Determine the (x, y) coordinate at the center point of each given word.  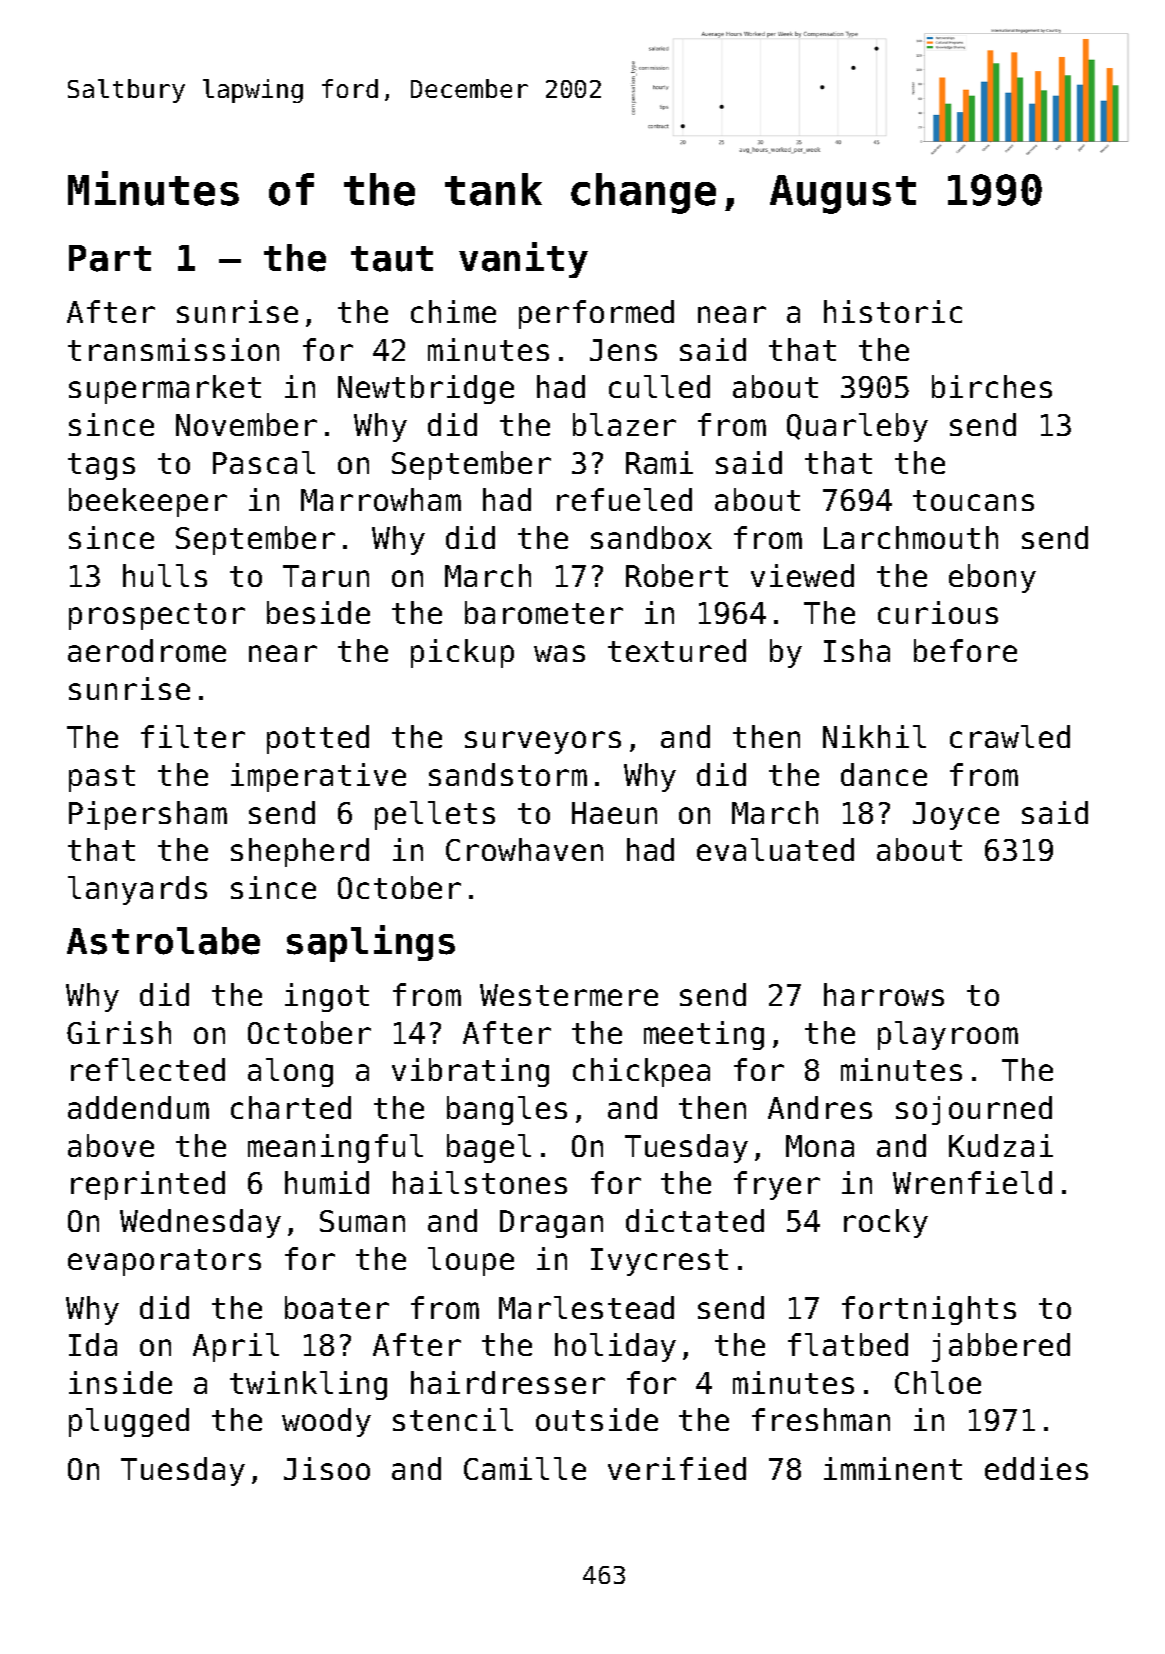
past (102, 778)
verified (677, 1468)
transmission (173, 349)
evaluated (775, 849)
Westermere (569, 995)
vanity (523, 260)
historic (893, 311)
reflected (148, 1069)
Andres (820, 1107)
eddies (1036, 1468)
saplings (371, 943)
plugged (129, 1422)
